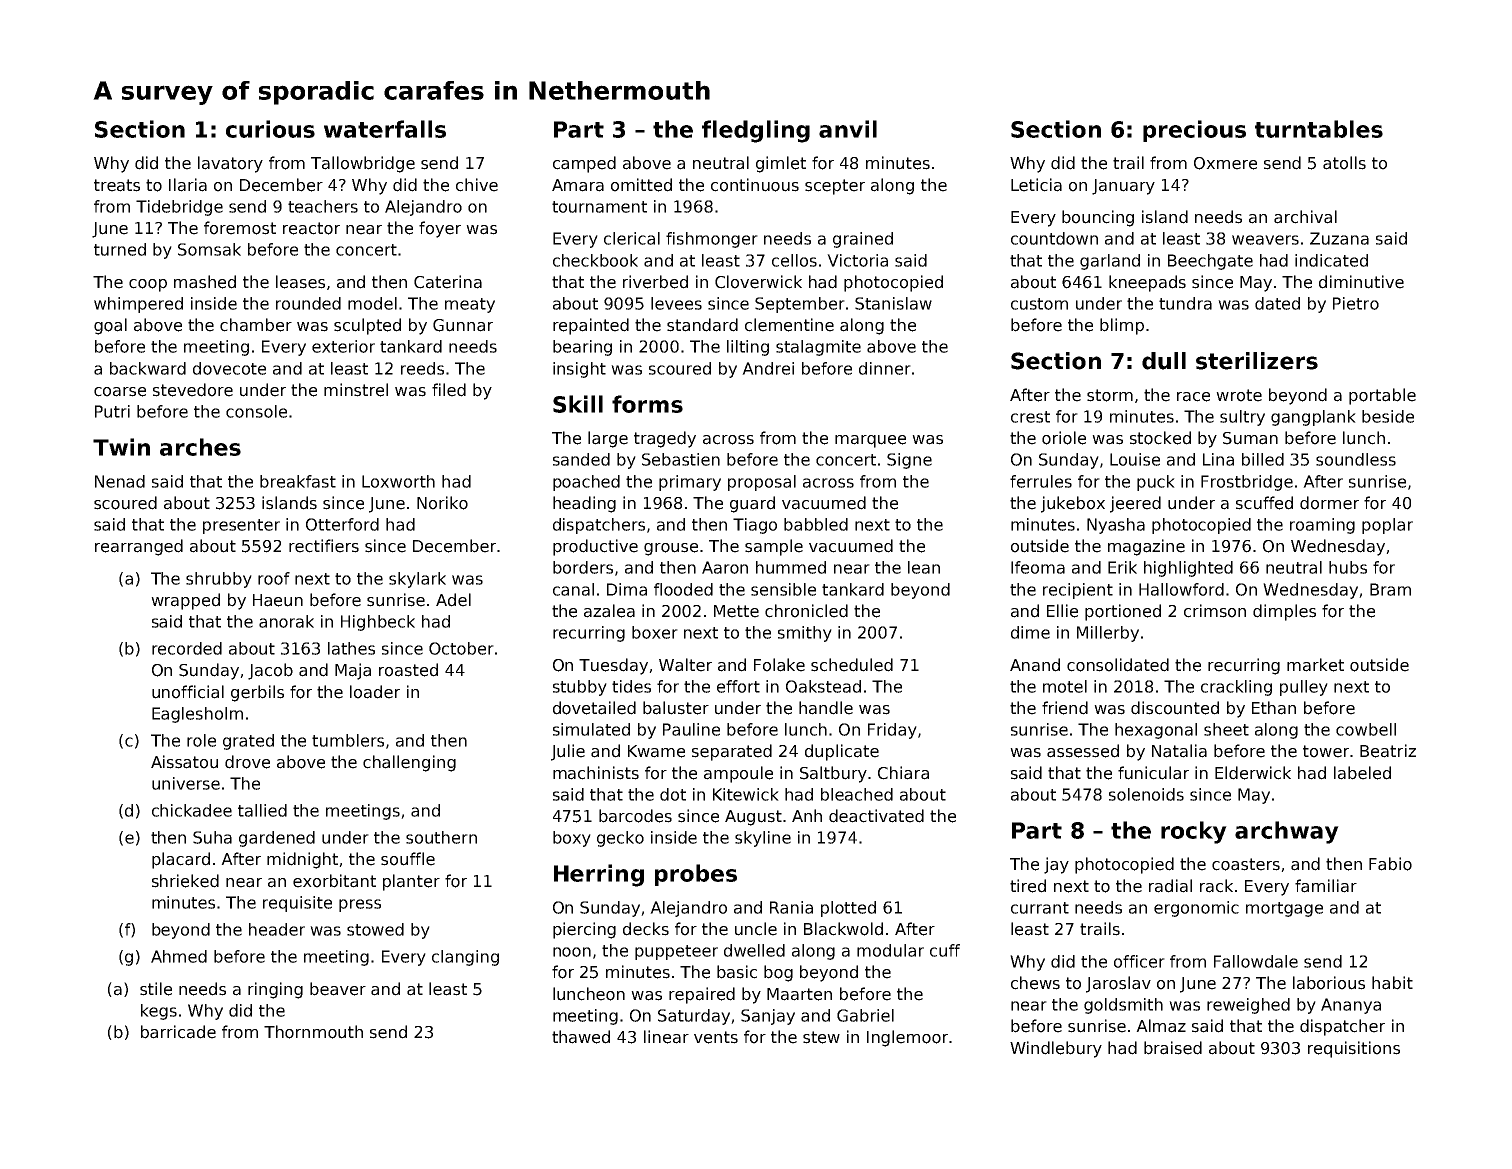 The height and width of the image is (1169, 1512). Describe the element at coordinates (1319, 129) in the image. I see `turntables` at that location.
